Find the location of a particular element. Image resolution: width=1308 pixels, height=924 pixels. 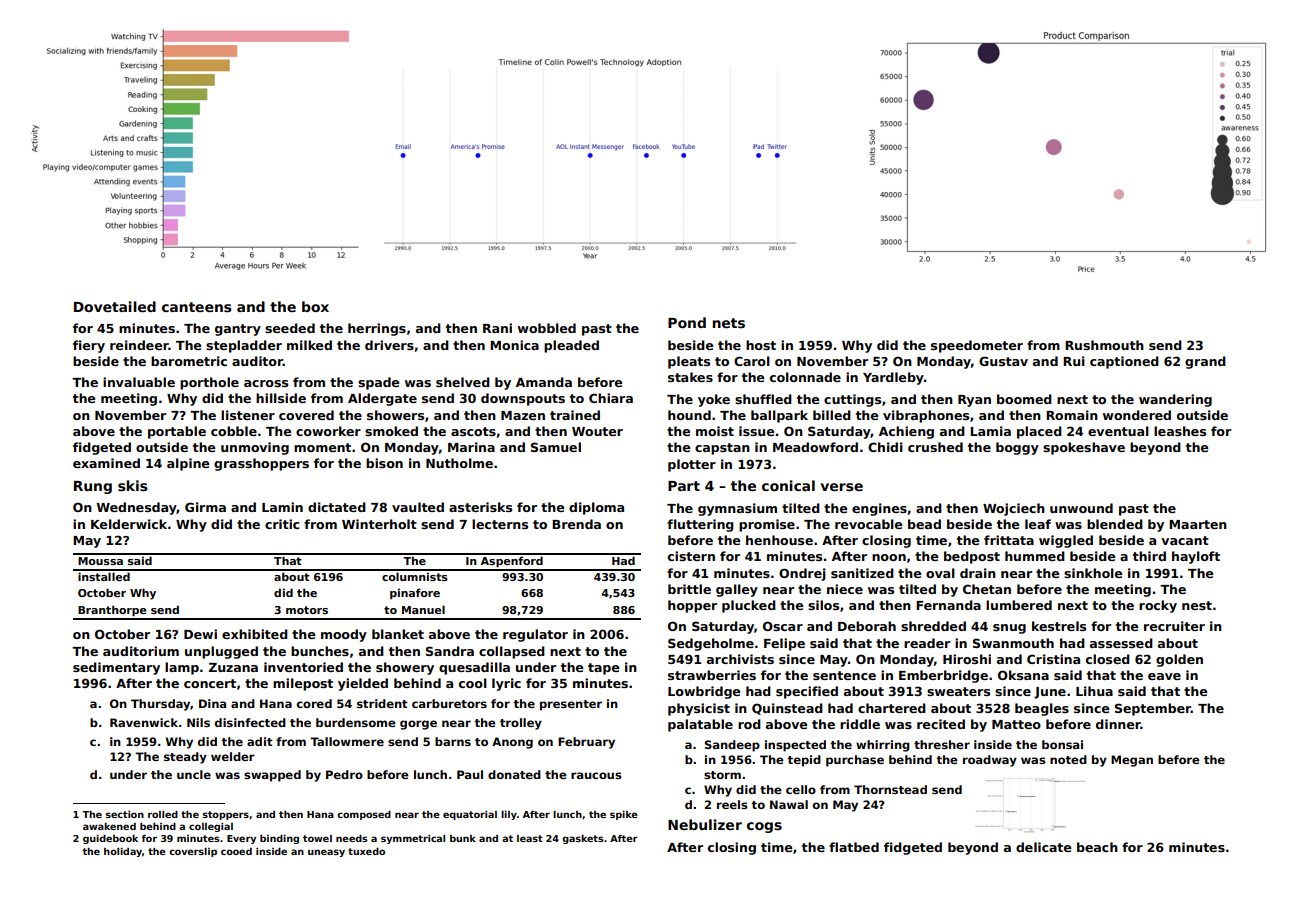

kestrels is located at coordinates (1059, 626).
